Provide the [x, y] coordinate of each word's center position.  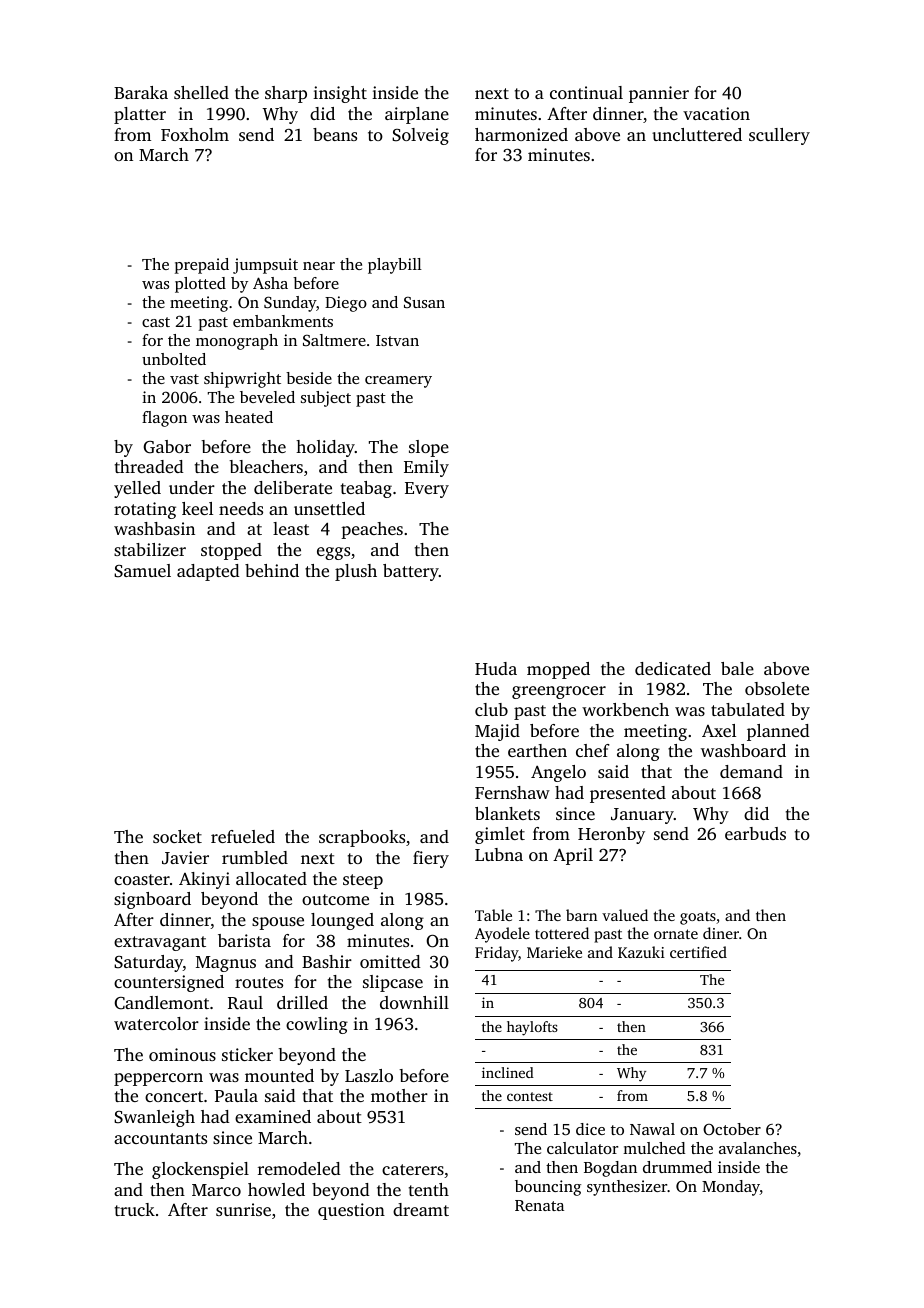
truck [135, 1209]
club [491, 709]
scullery [779, 136]
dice [590, 1129]
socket [177, 836]
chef [593, 750]
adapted [208, 572]
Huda [496, 668]
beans [335, 134]
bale [737, 668]
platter [140, 115]
